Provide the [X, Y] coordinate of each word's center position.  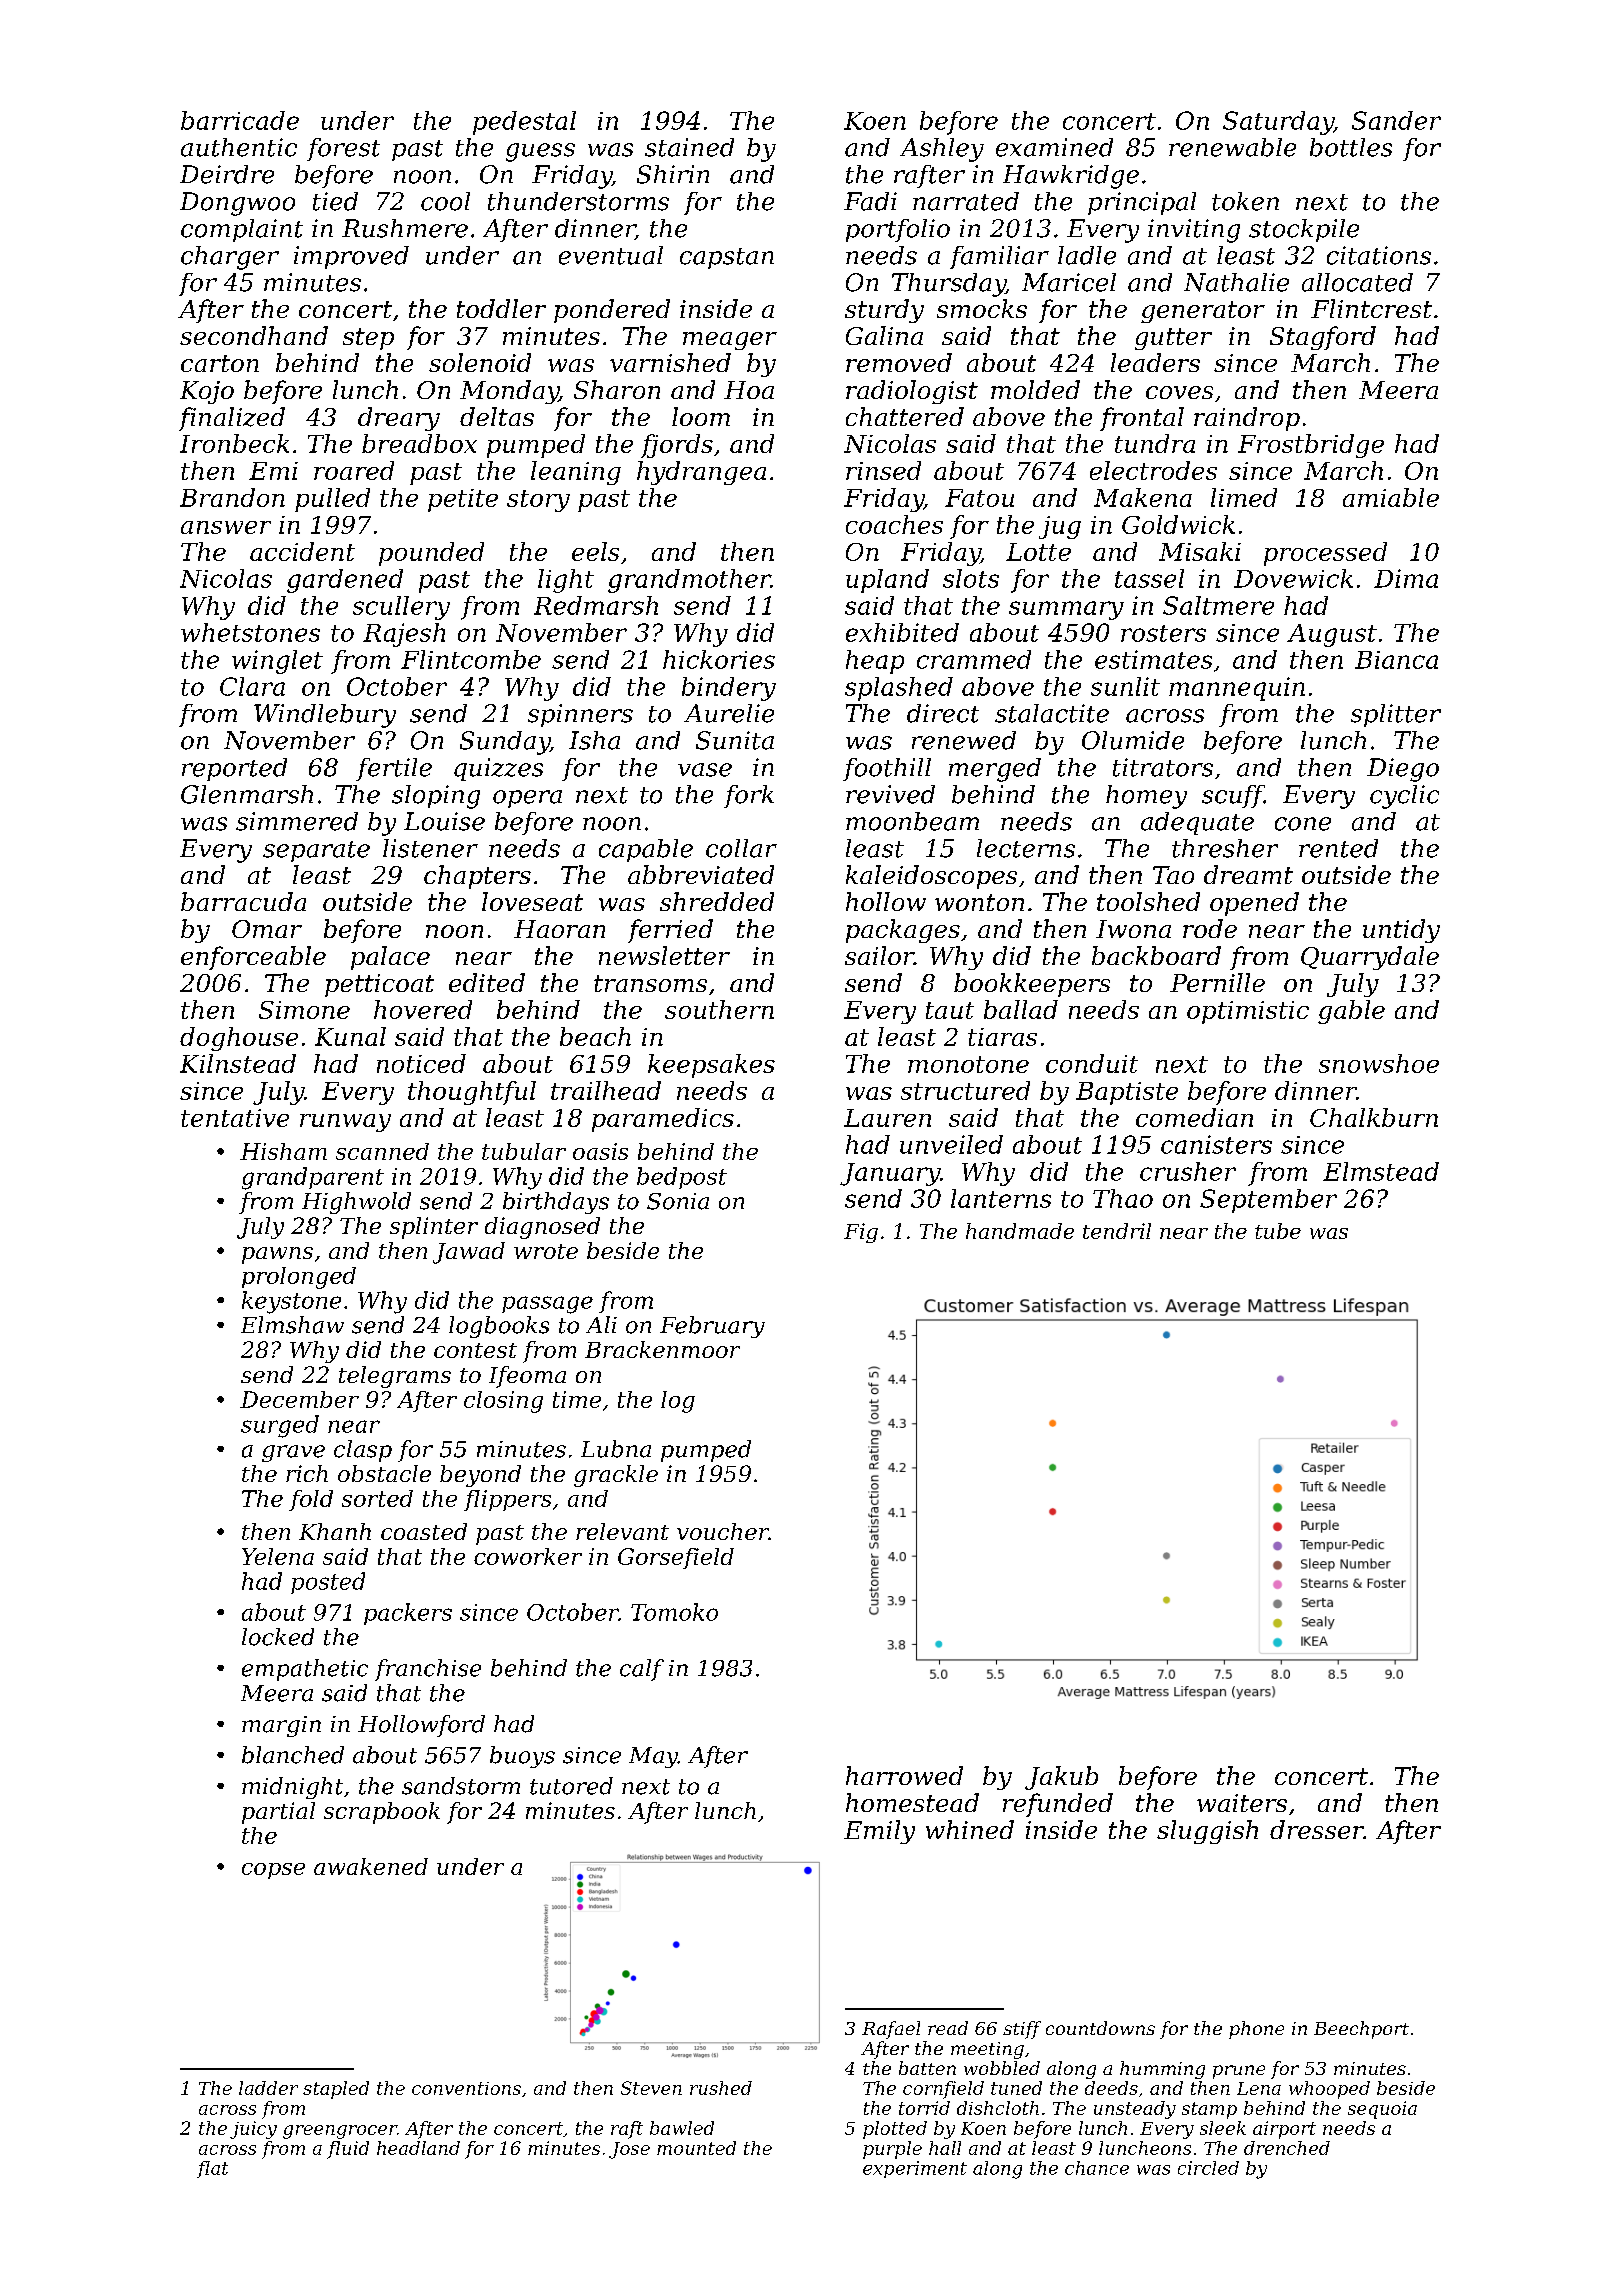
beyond [480, 1476]
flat [212, 2169]
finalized [232, 419]
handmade [1020, 1231]
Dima [1406, 578]
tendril [1117, 1231]
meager [730, 341]
